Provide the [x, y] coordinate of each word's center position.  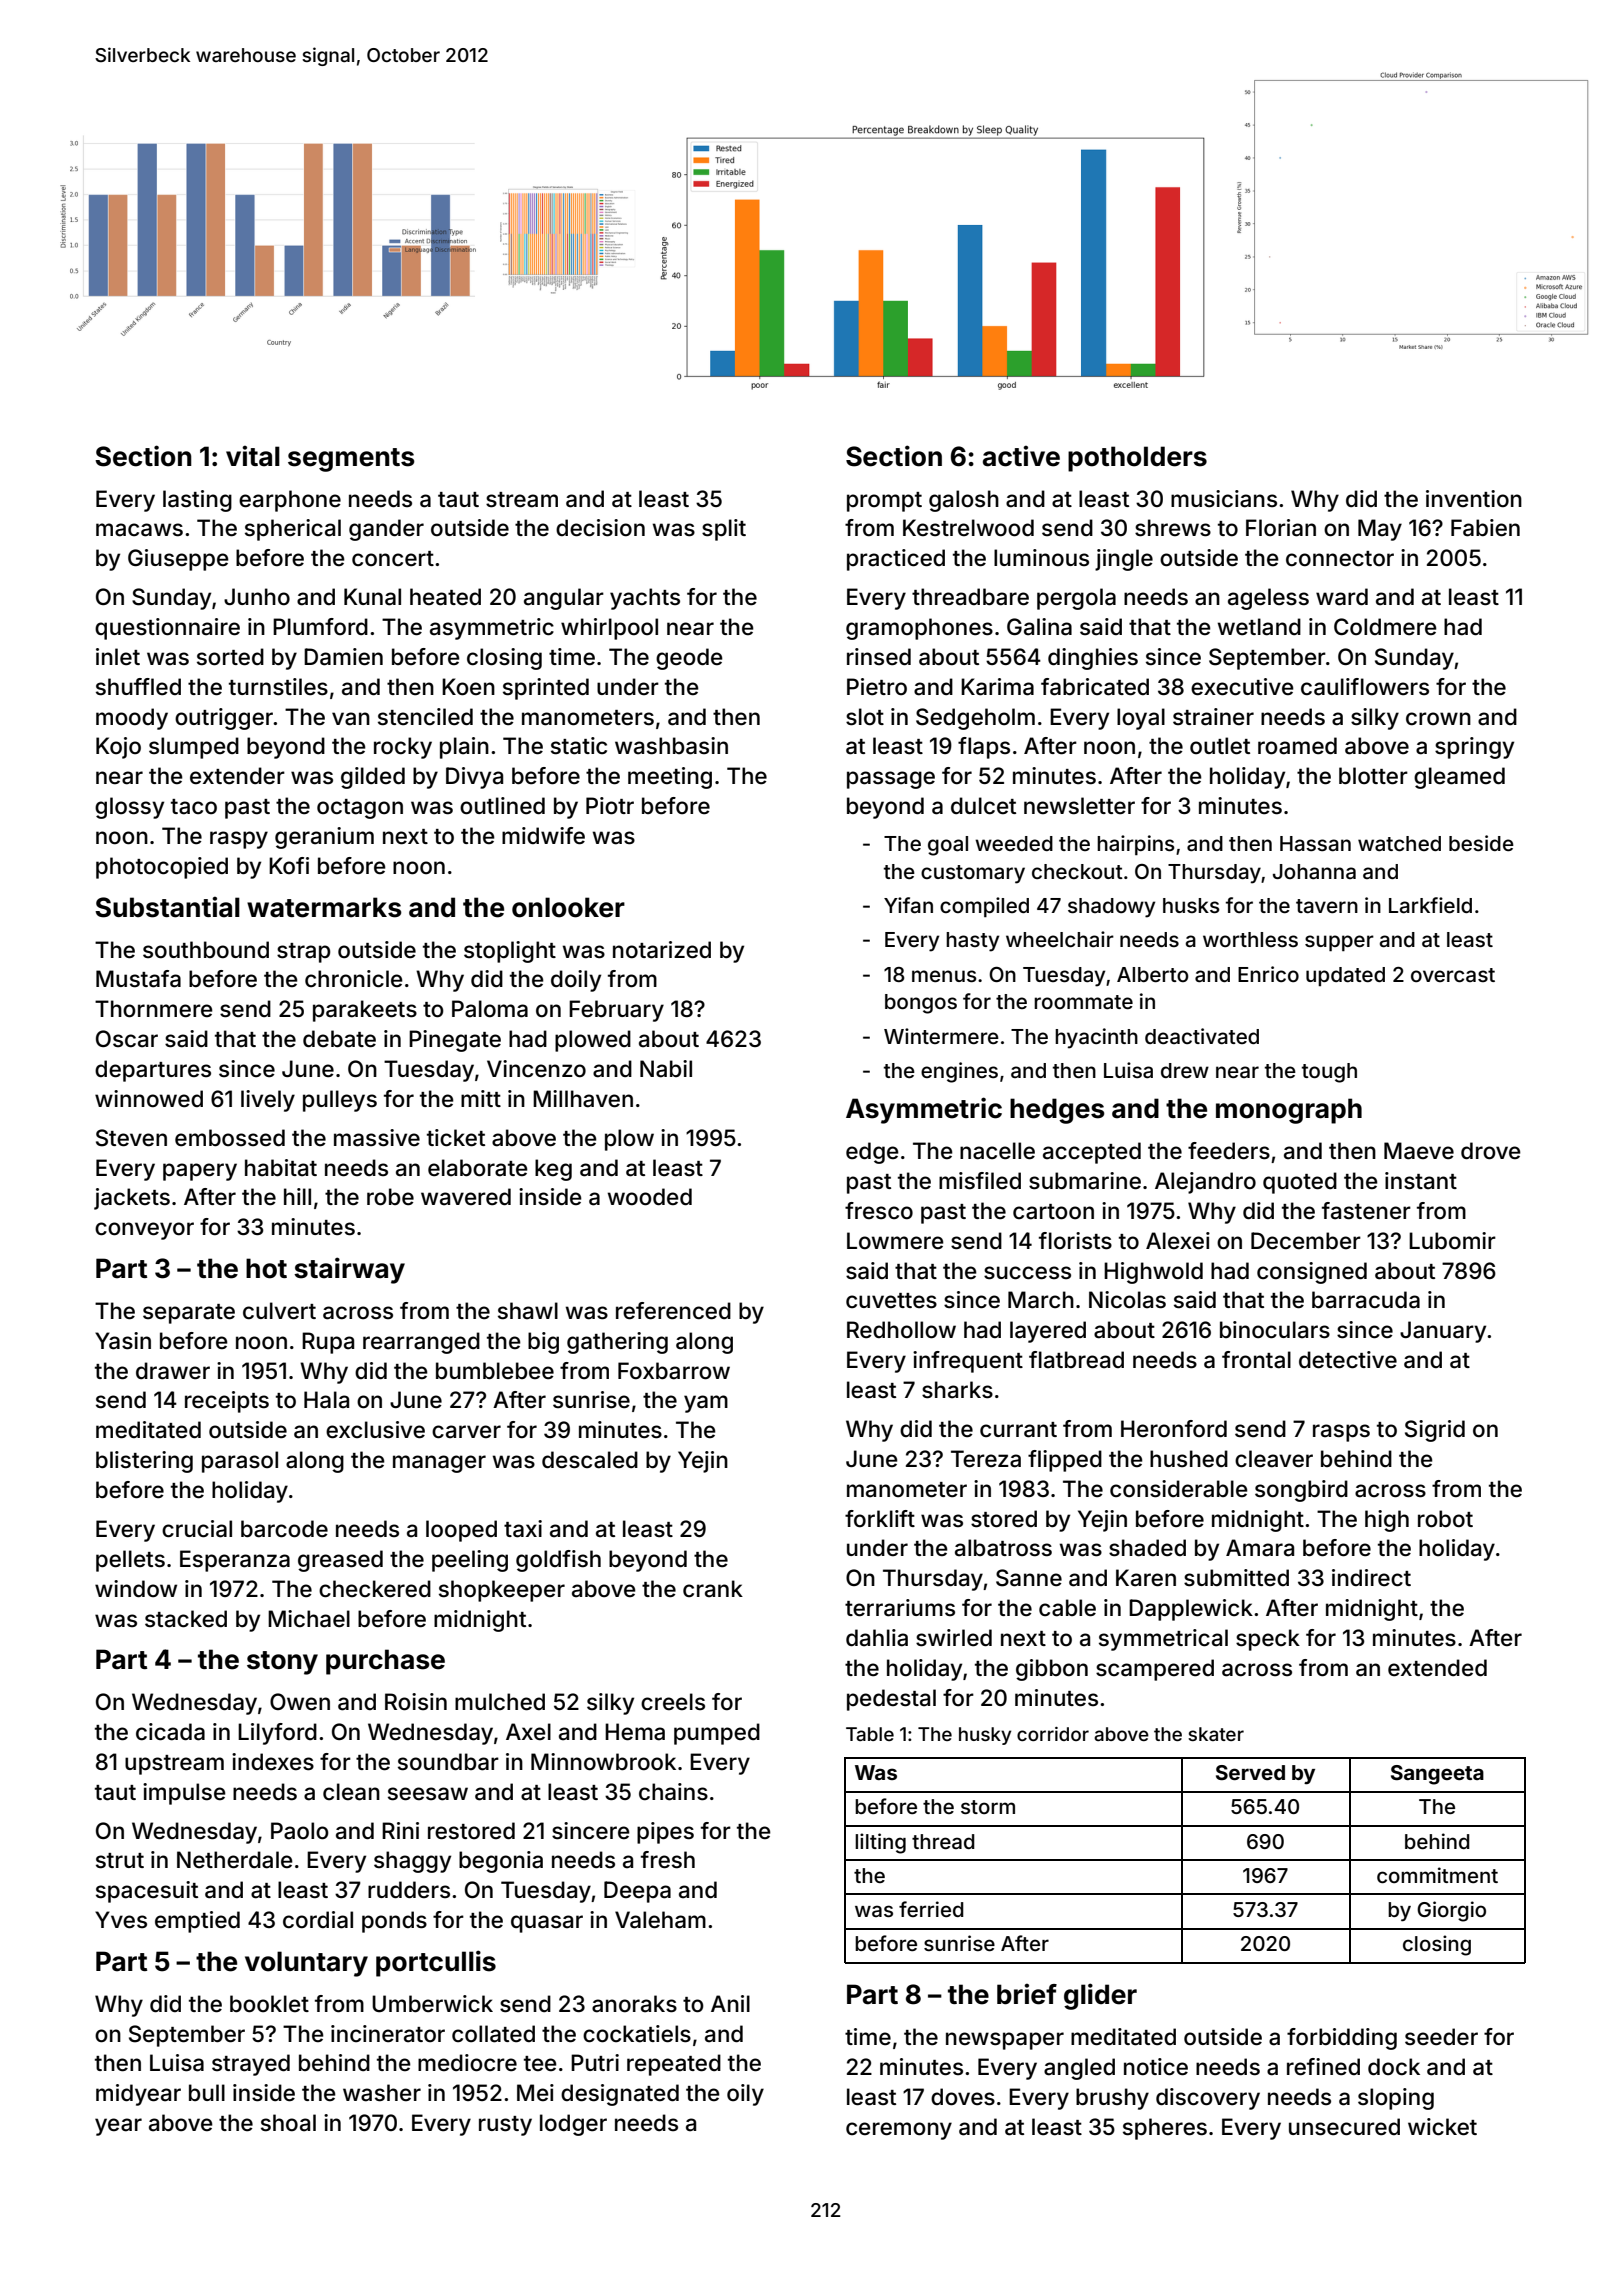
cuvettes [891, 1301]
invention [1474, 499]
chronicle [354, 979]
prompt [884, 502]
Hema [635, 1732]
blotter [1373, 776]
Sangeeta [1437, 1775]
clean [351, 1792]
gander [386, 530]
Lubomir [1452, 1241]
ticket [456, 1138]
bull [207, 2092]
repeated [674, 2065]
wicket [1442, 2127]
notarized [662, 950]
